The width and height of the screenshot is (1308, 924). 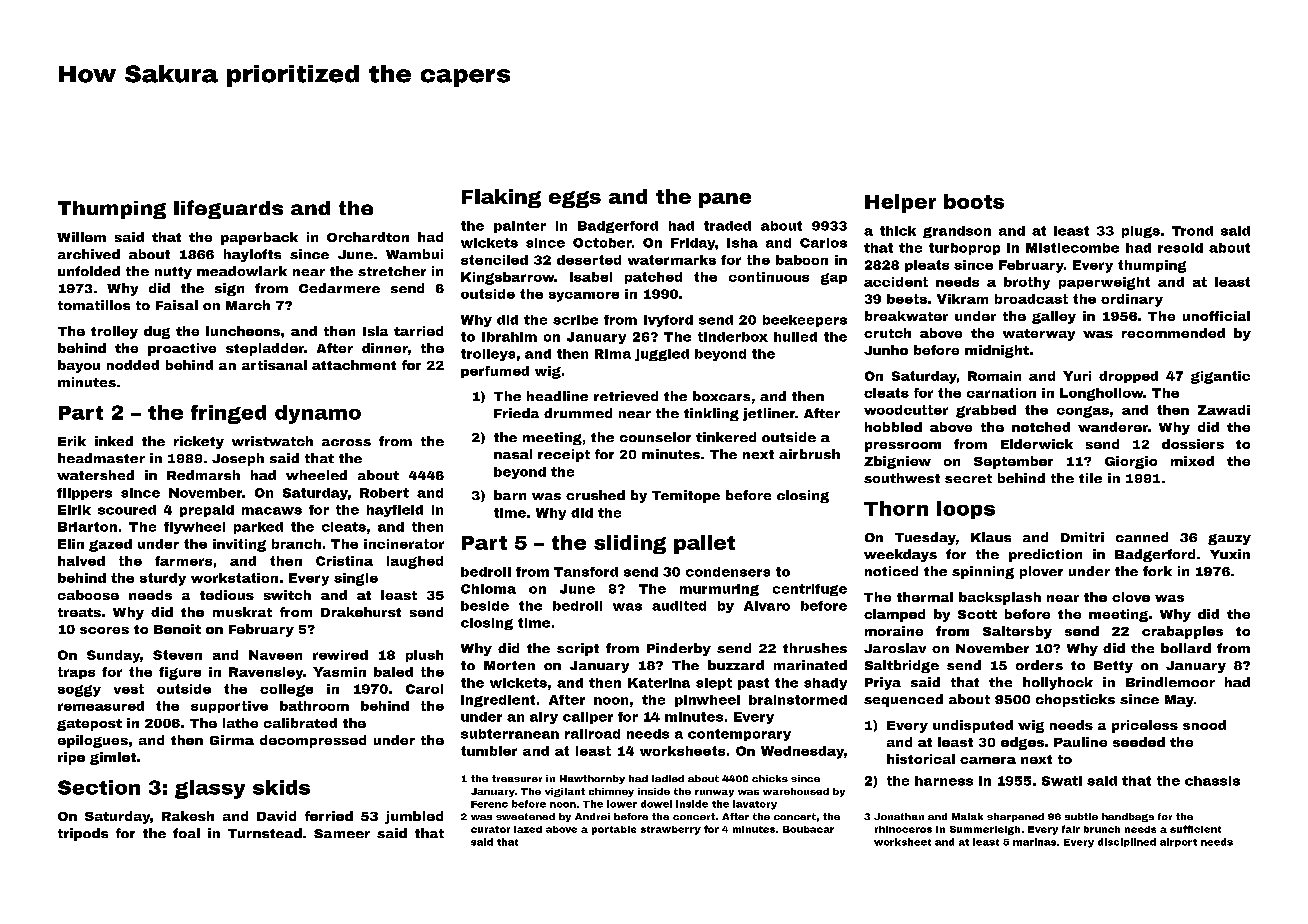 I want to click on Girma, so click(x=232, y=740).
